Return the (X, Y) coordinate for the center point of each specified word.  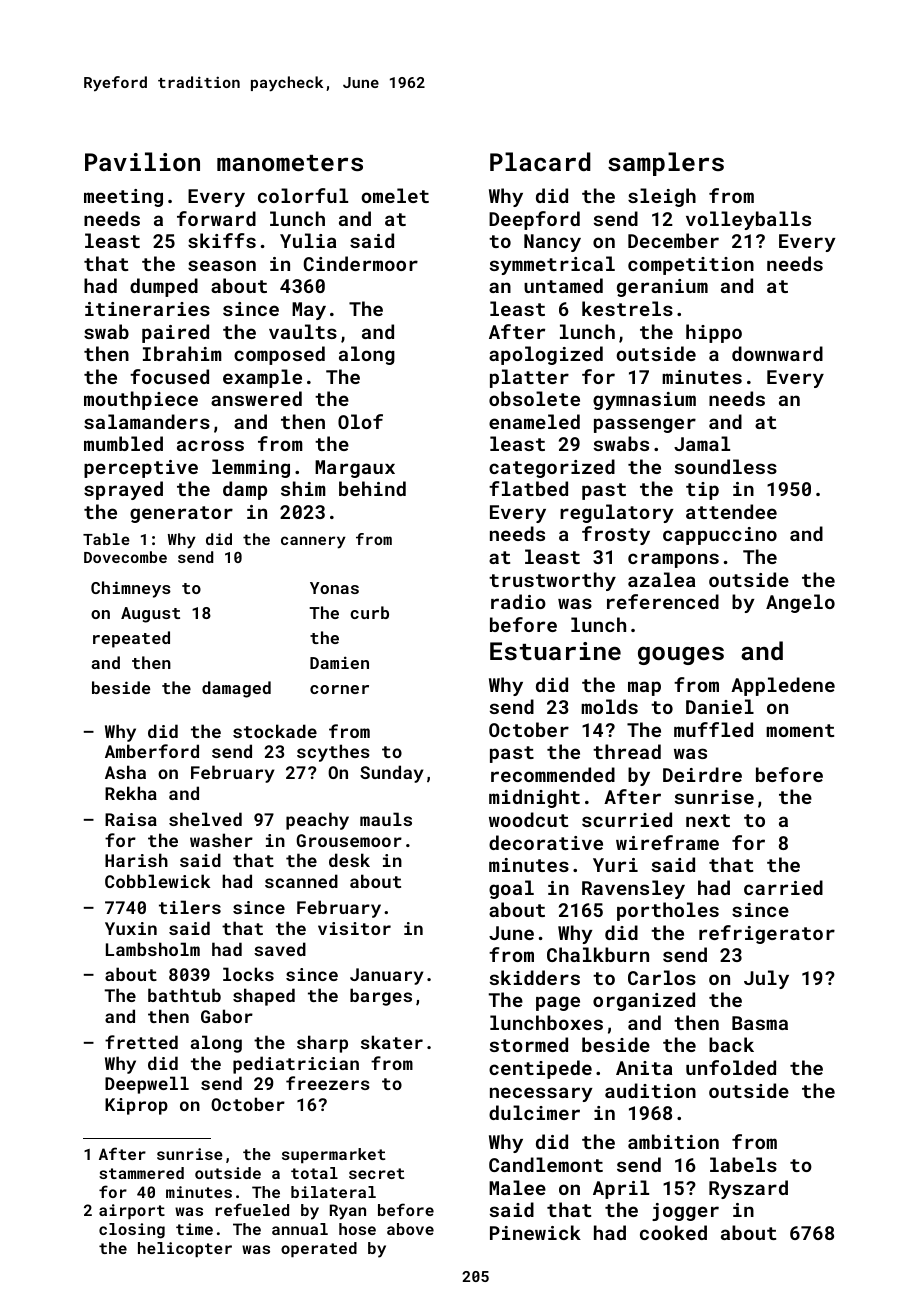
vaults (303, 331)
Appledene (783, 686)
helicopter (185, 1249)
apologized (546, 355)
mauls (386, 819)
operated (319, 1249)
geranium (662, 288)
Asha (125, 772)
